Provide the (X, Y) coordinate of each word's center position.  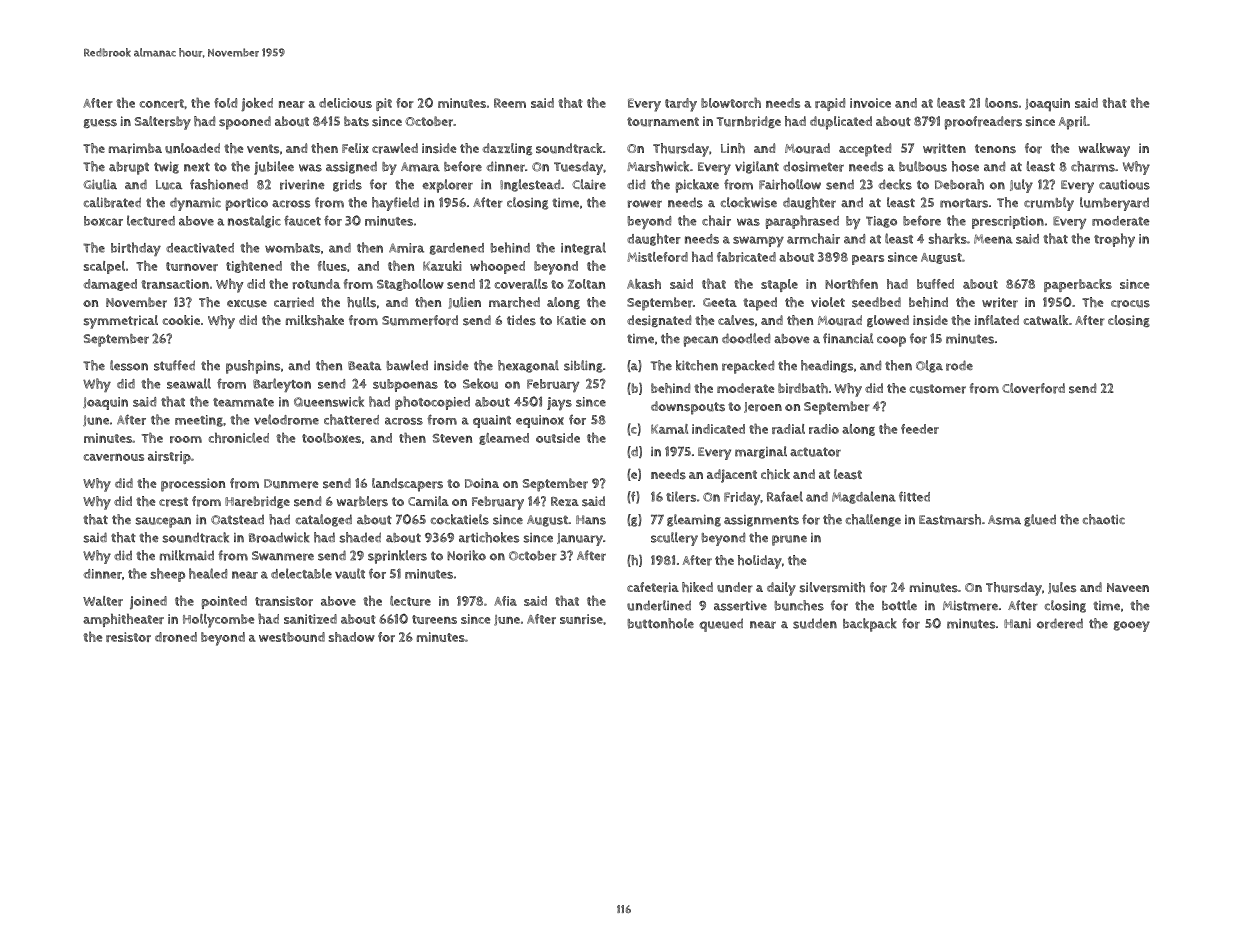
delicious (345, 103)
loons (1001, 103)
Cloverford (1033, 388)
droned (176, 637)
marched (514, 302)
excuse (247, 304)
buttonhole (661, 623)
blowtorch (731, 102)
